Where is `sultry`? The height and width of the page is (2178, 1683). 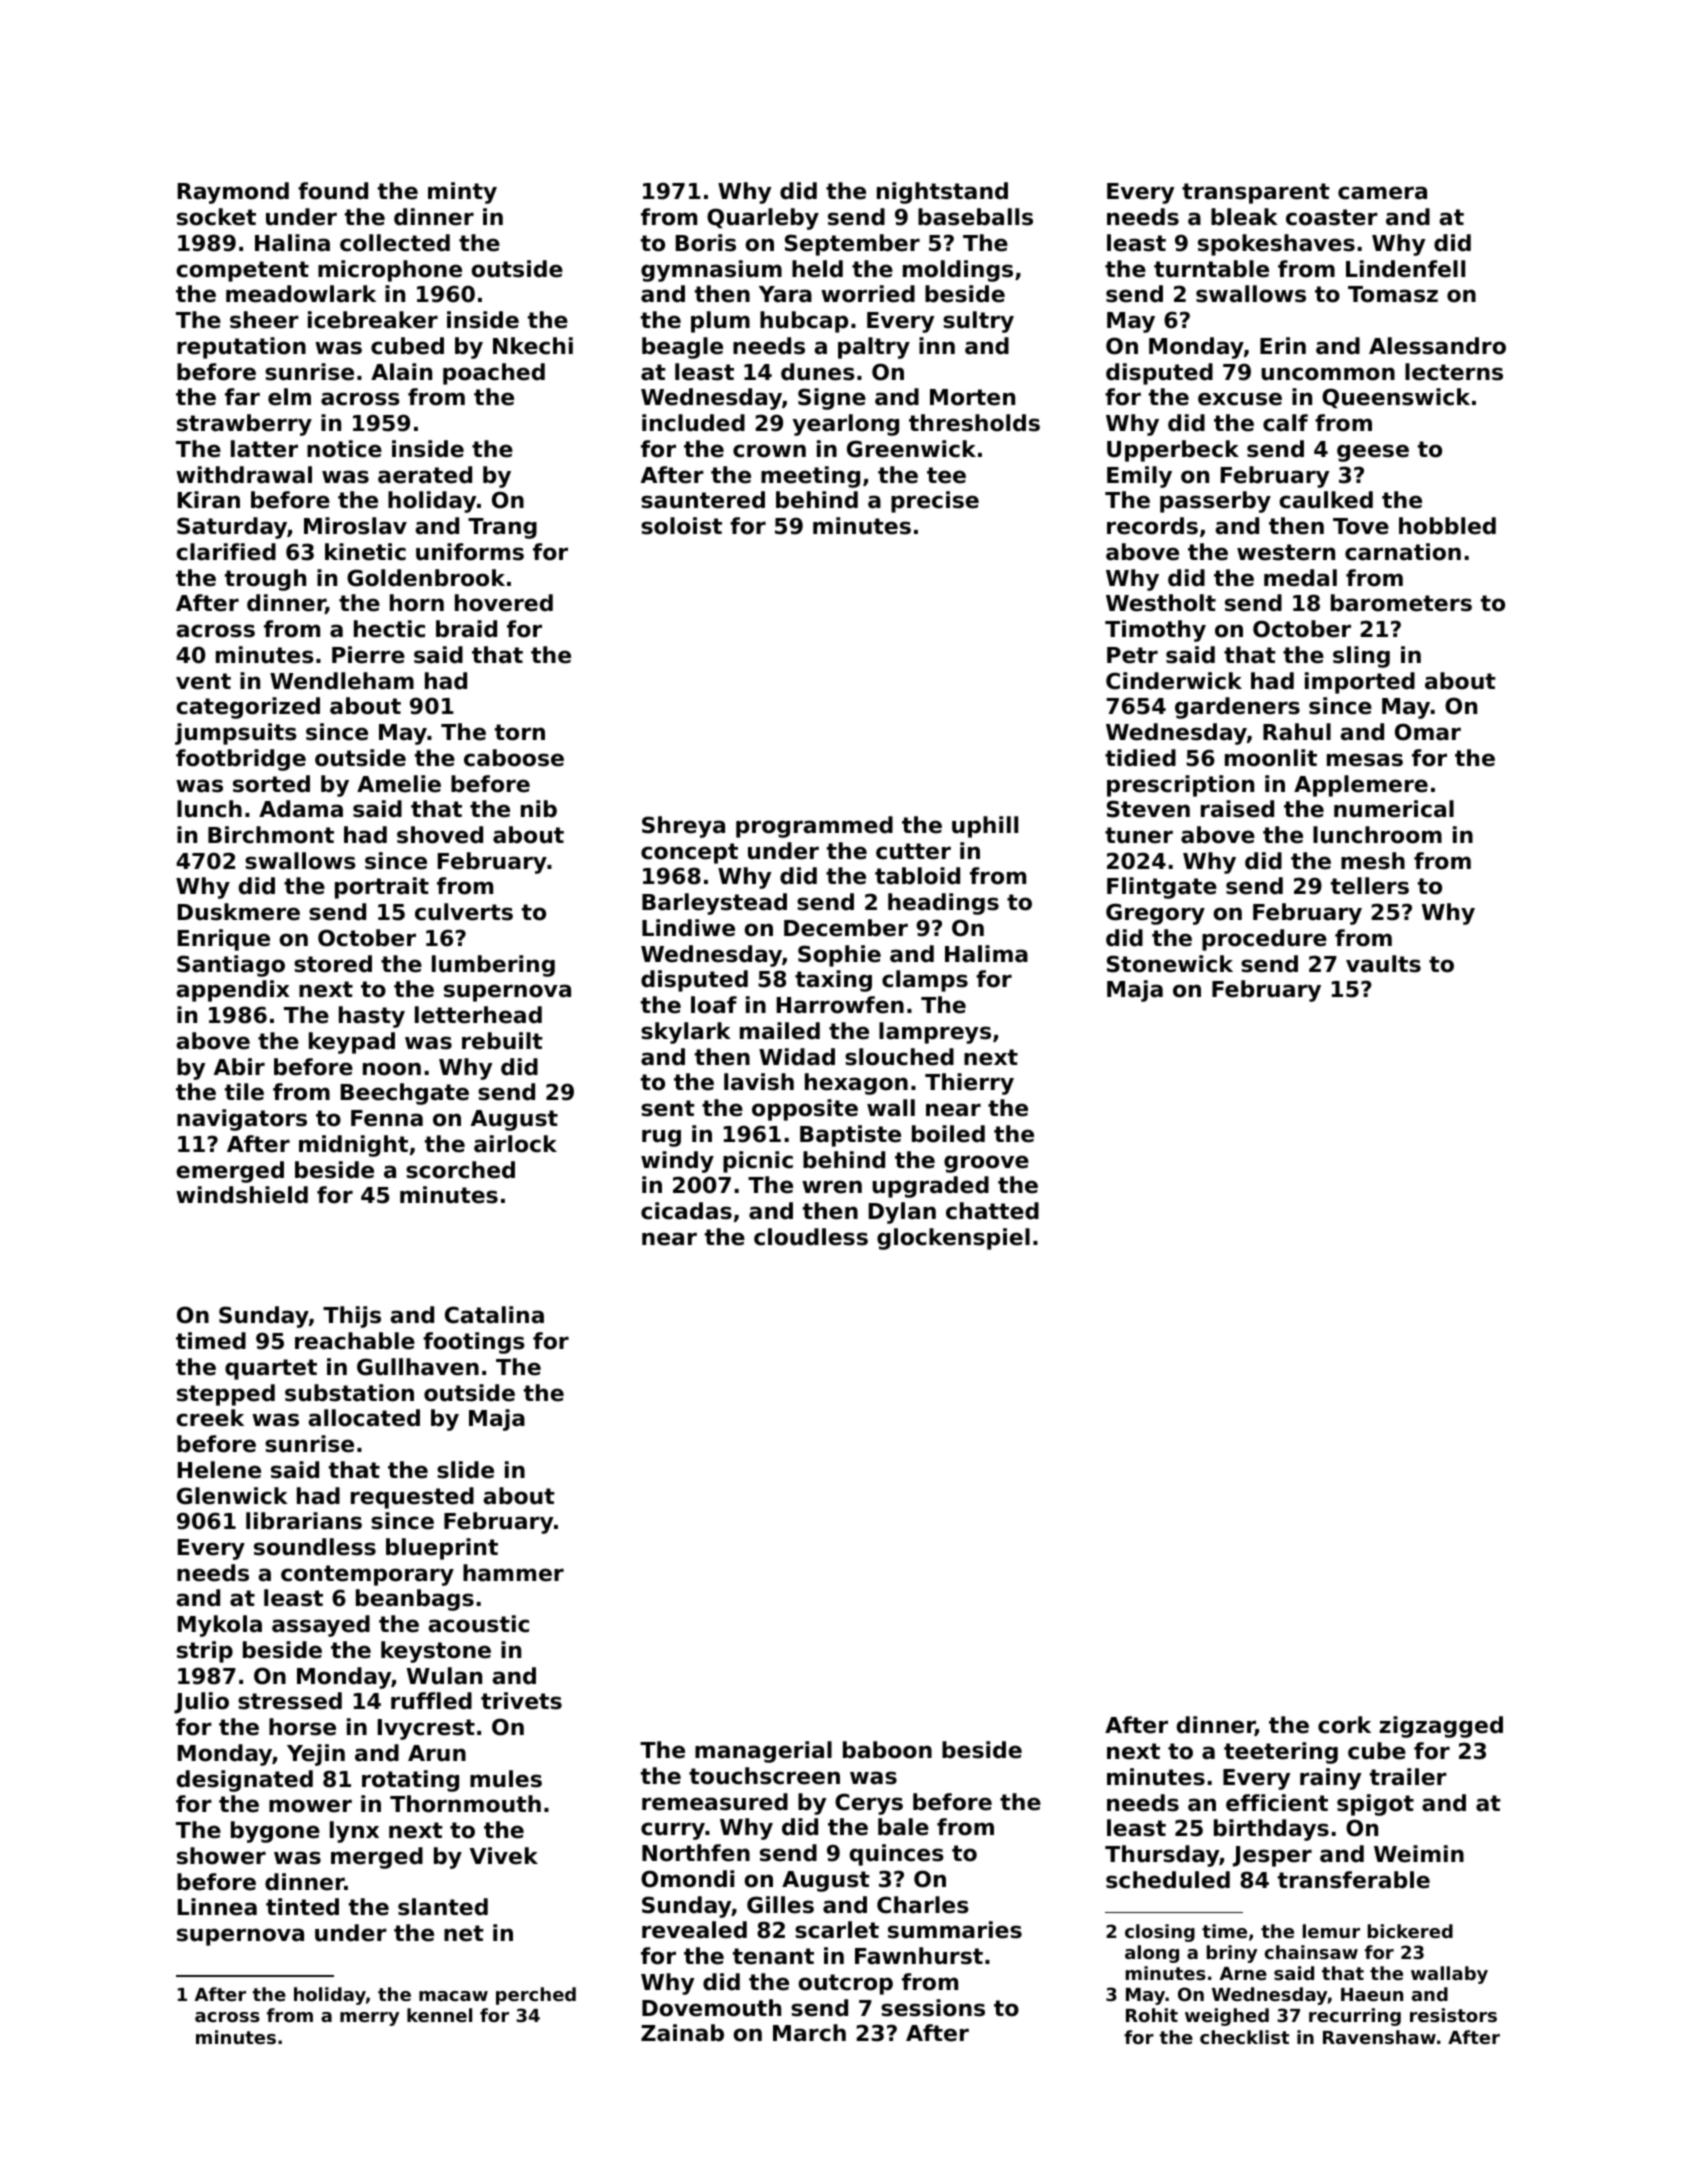
sultry is located at coordinates (978, 322).
